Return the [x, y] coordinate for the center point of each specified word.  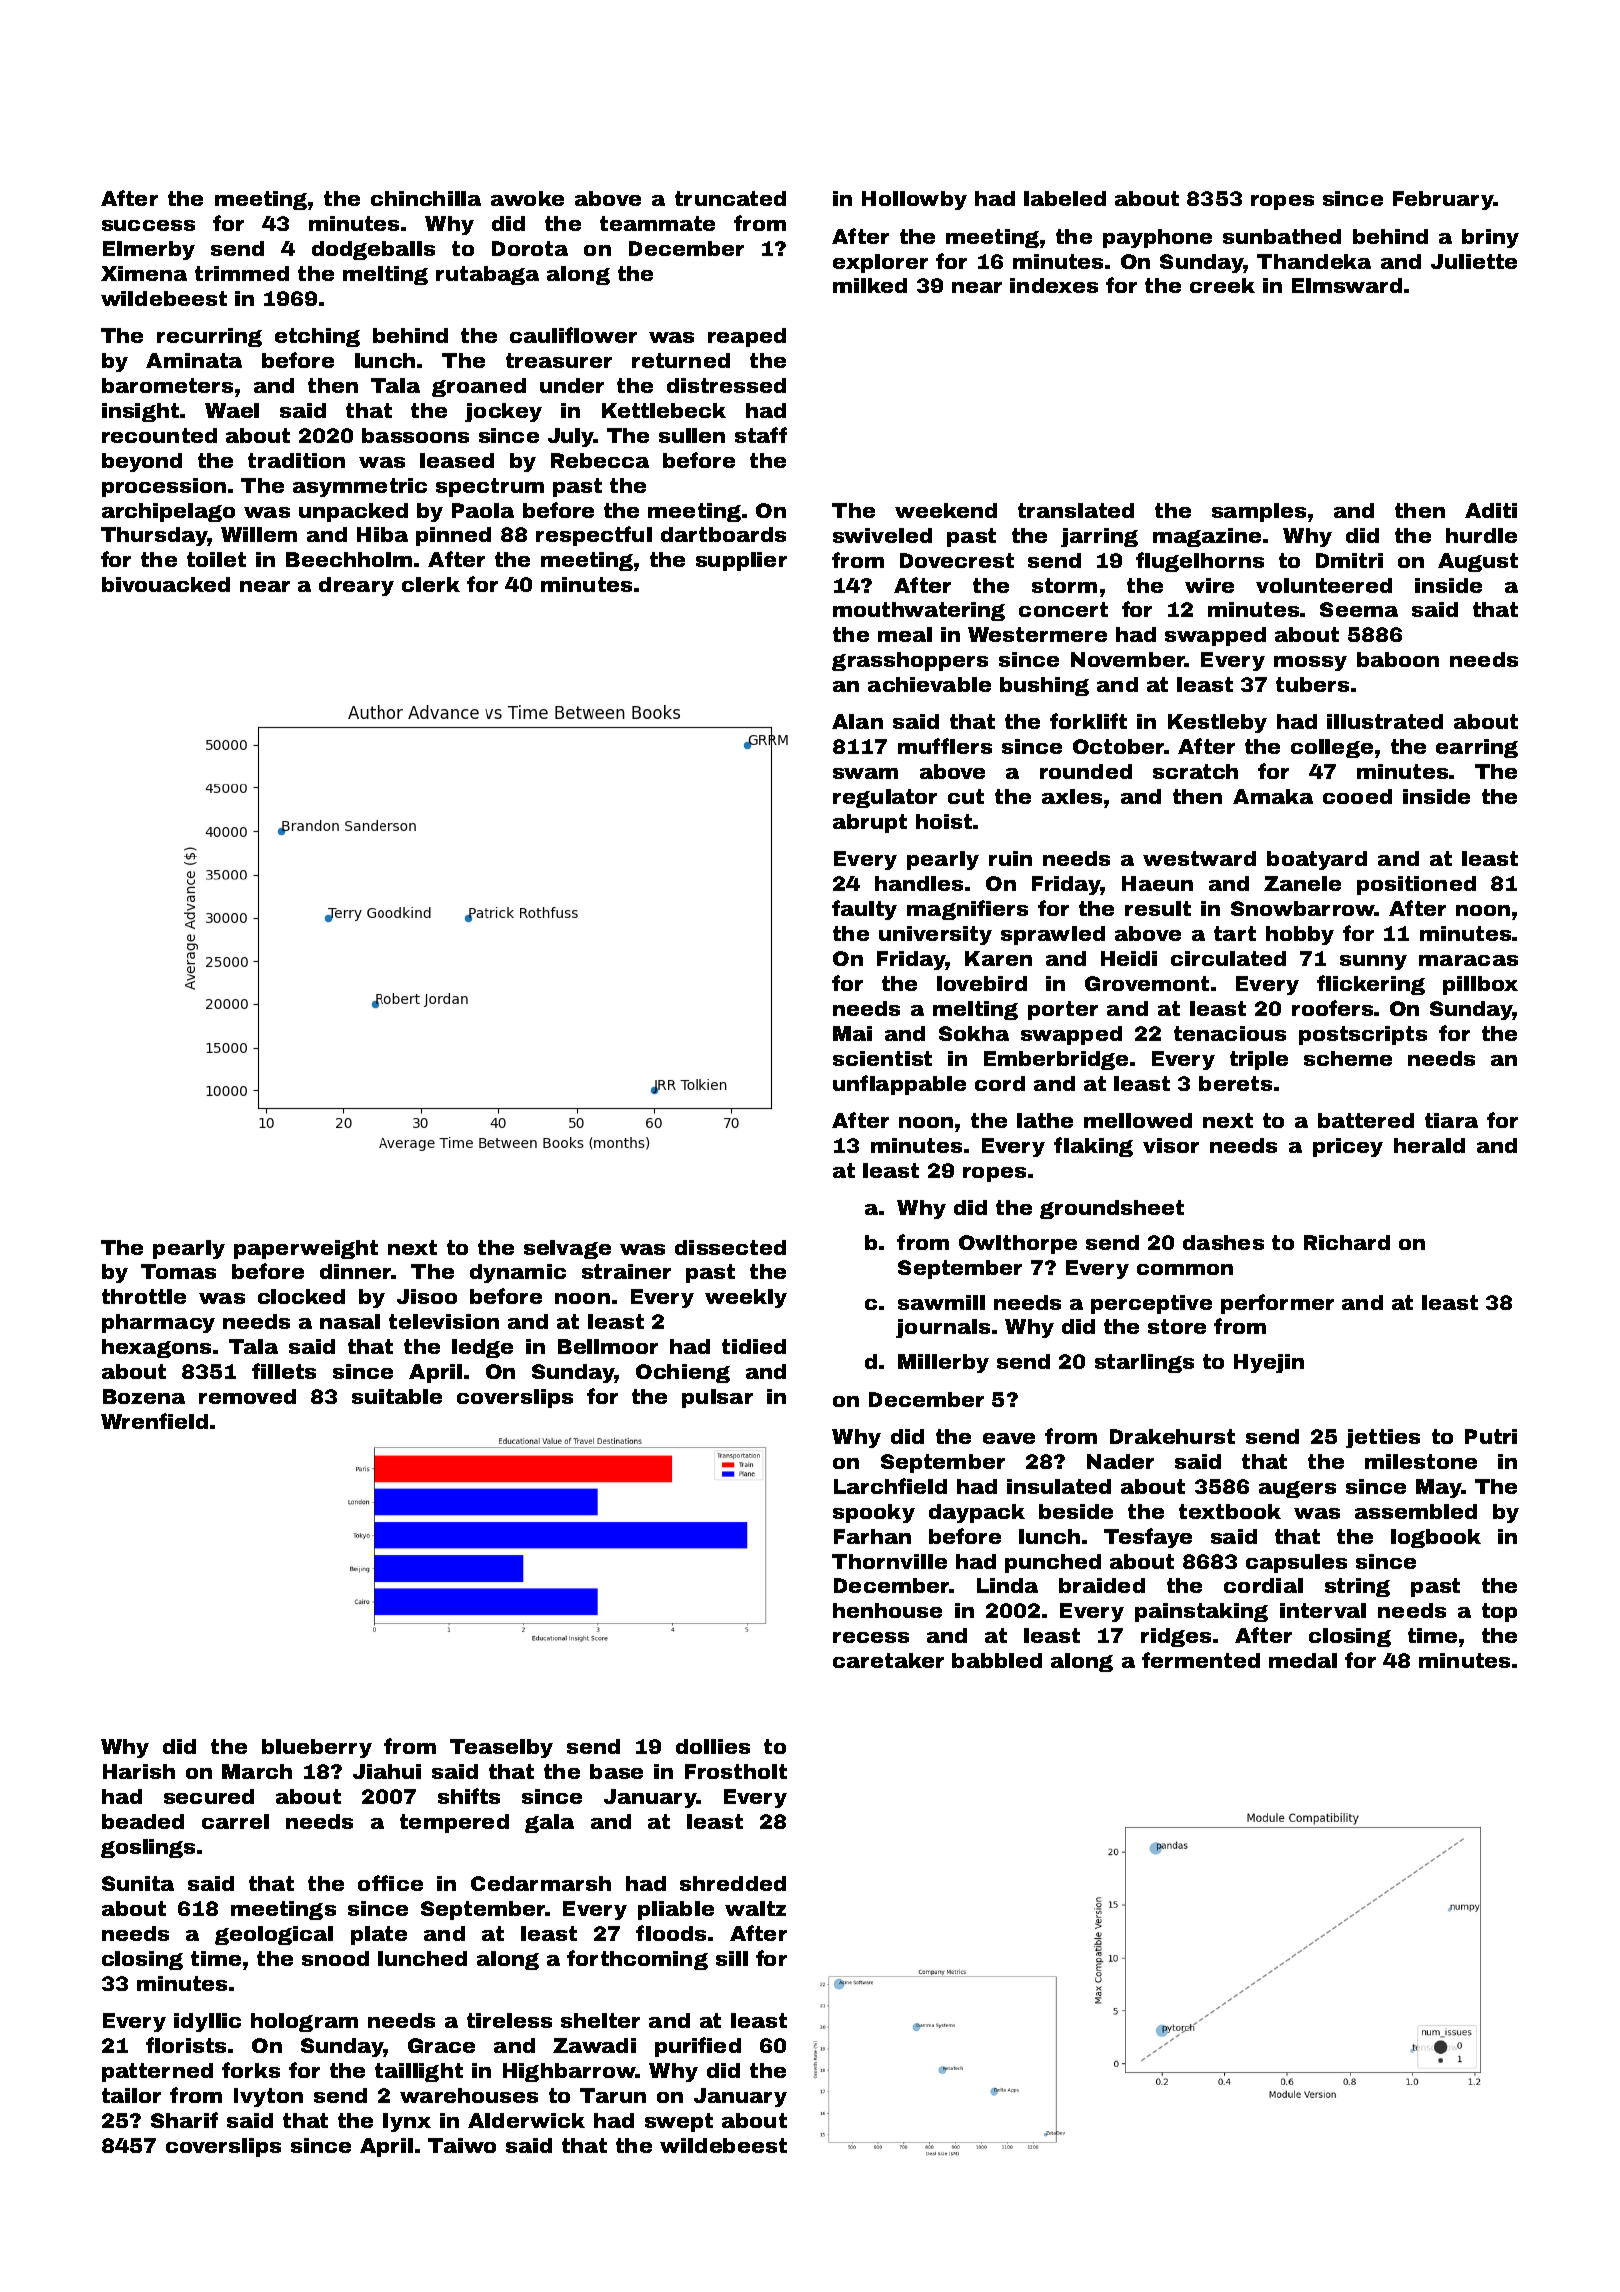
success [148, 225]
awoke [527, 198]
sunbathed [1282, 236]
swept [679, 2122]
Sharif [184, 2120]
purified [698, 2047]
